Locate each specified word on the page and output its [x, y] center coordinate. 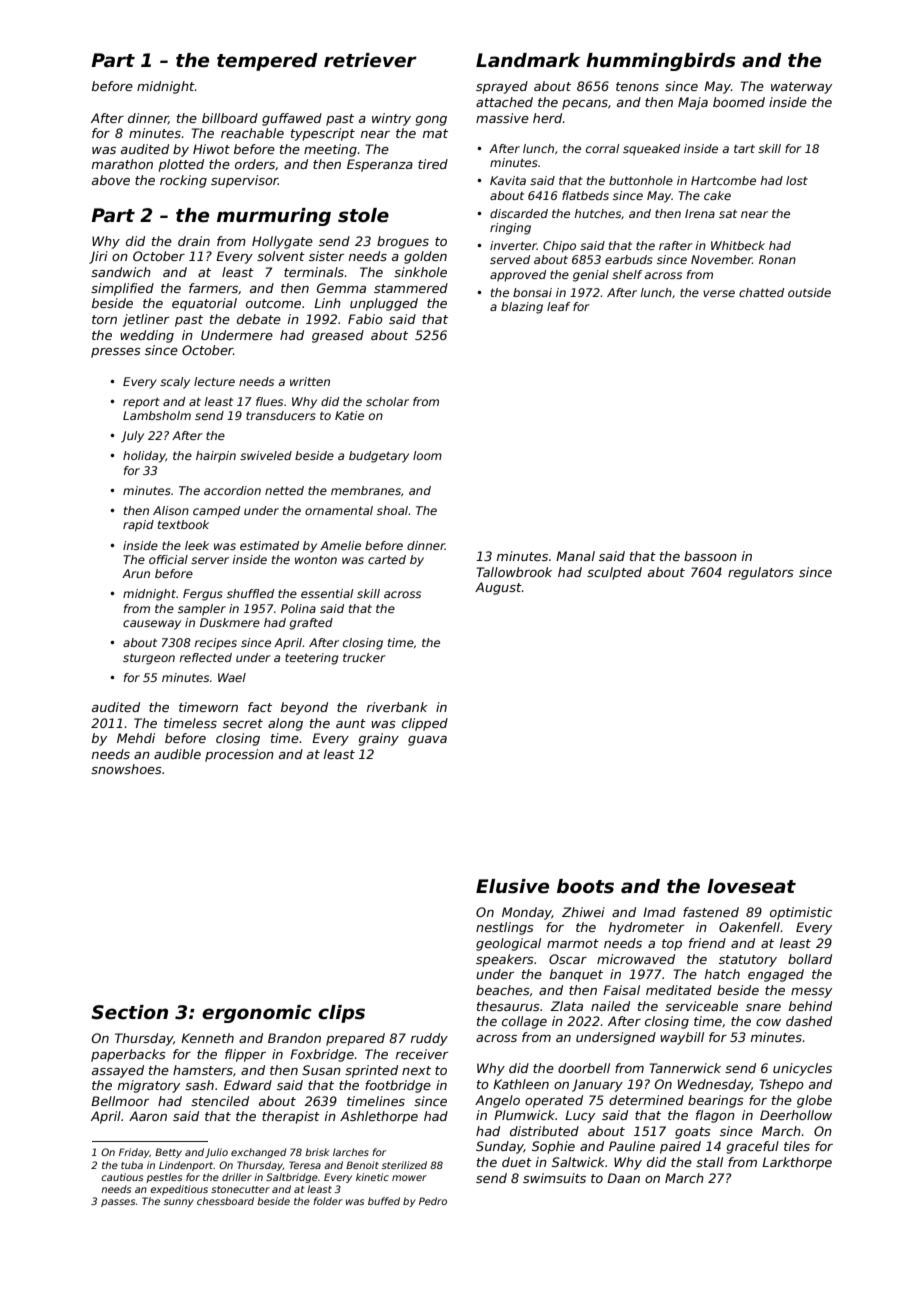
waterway [801, 88]
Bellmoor [120, 1101]
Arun [136, 573]
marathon [122, 164]
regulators [761, 573]
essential [327, 593]
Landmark [528, 60]
